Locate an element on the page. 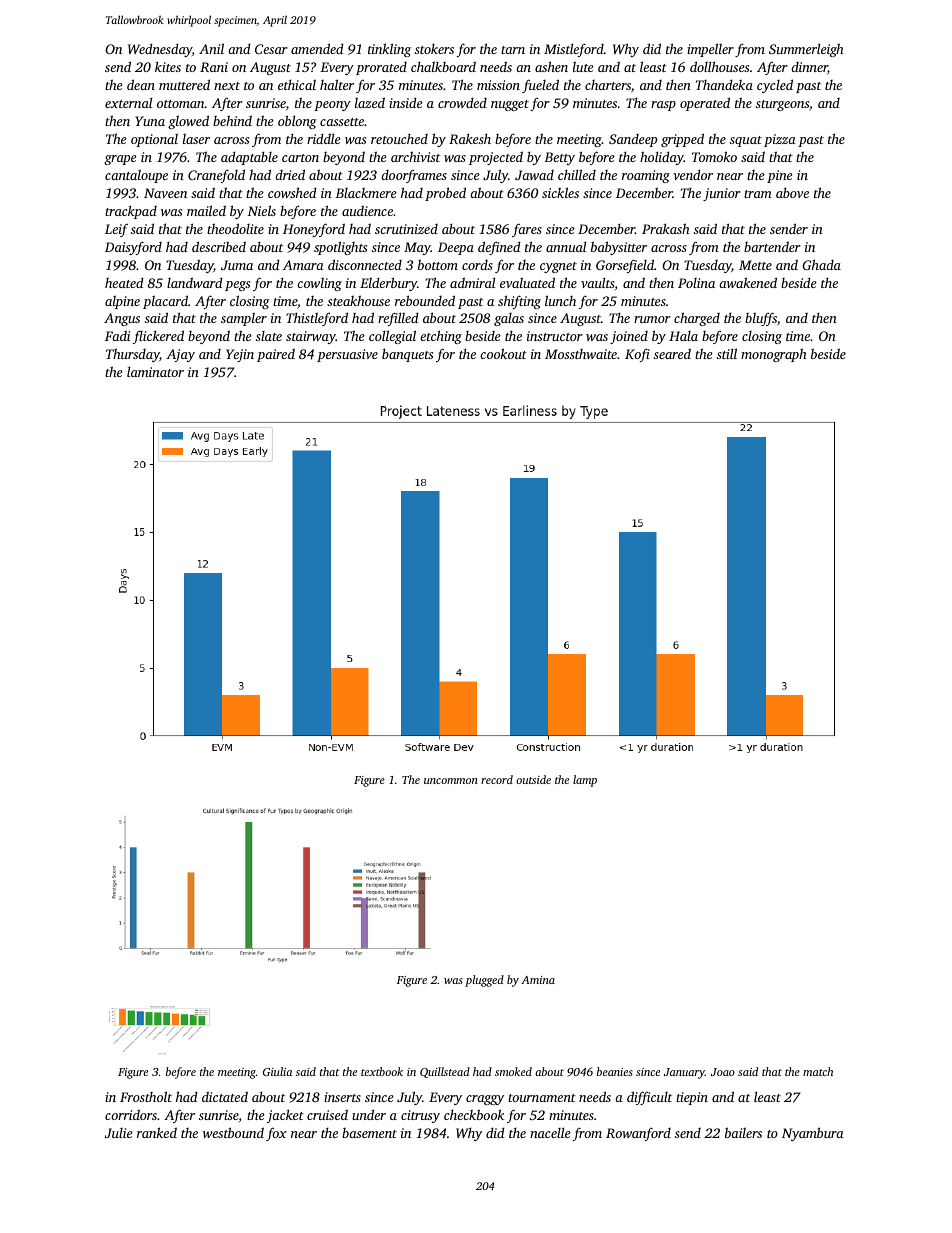 The height and width of the image is (1233, 952). Quillstead is located at coordinates (445, 1072).
